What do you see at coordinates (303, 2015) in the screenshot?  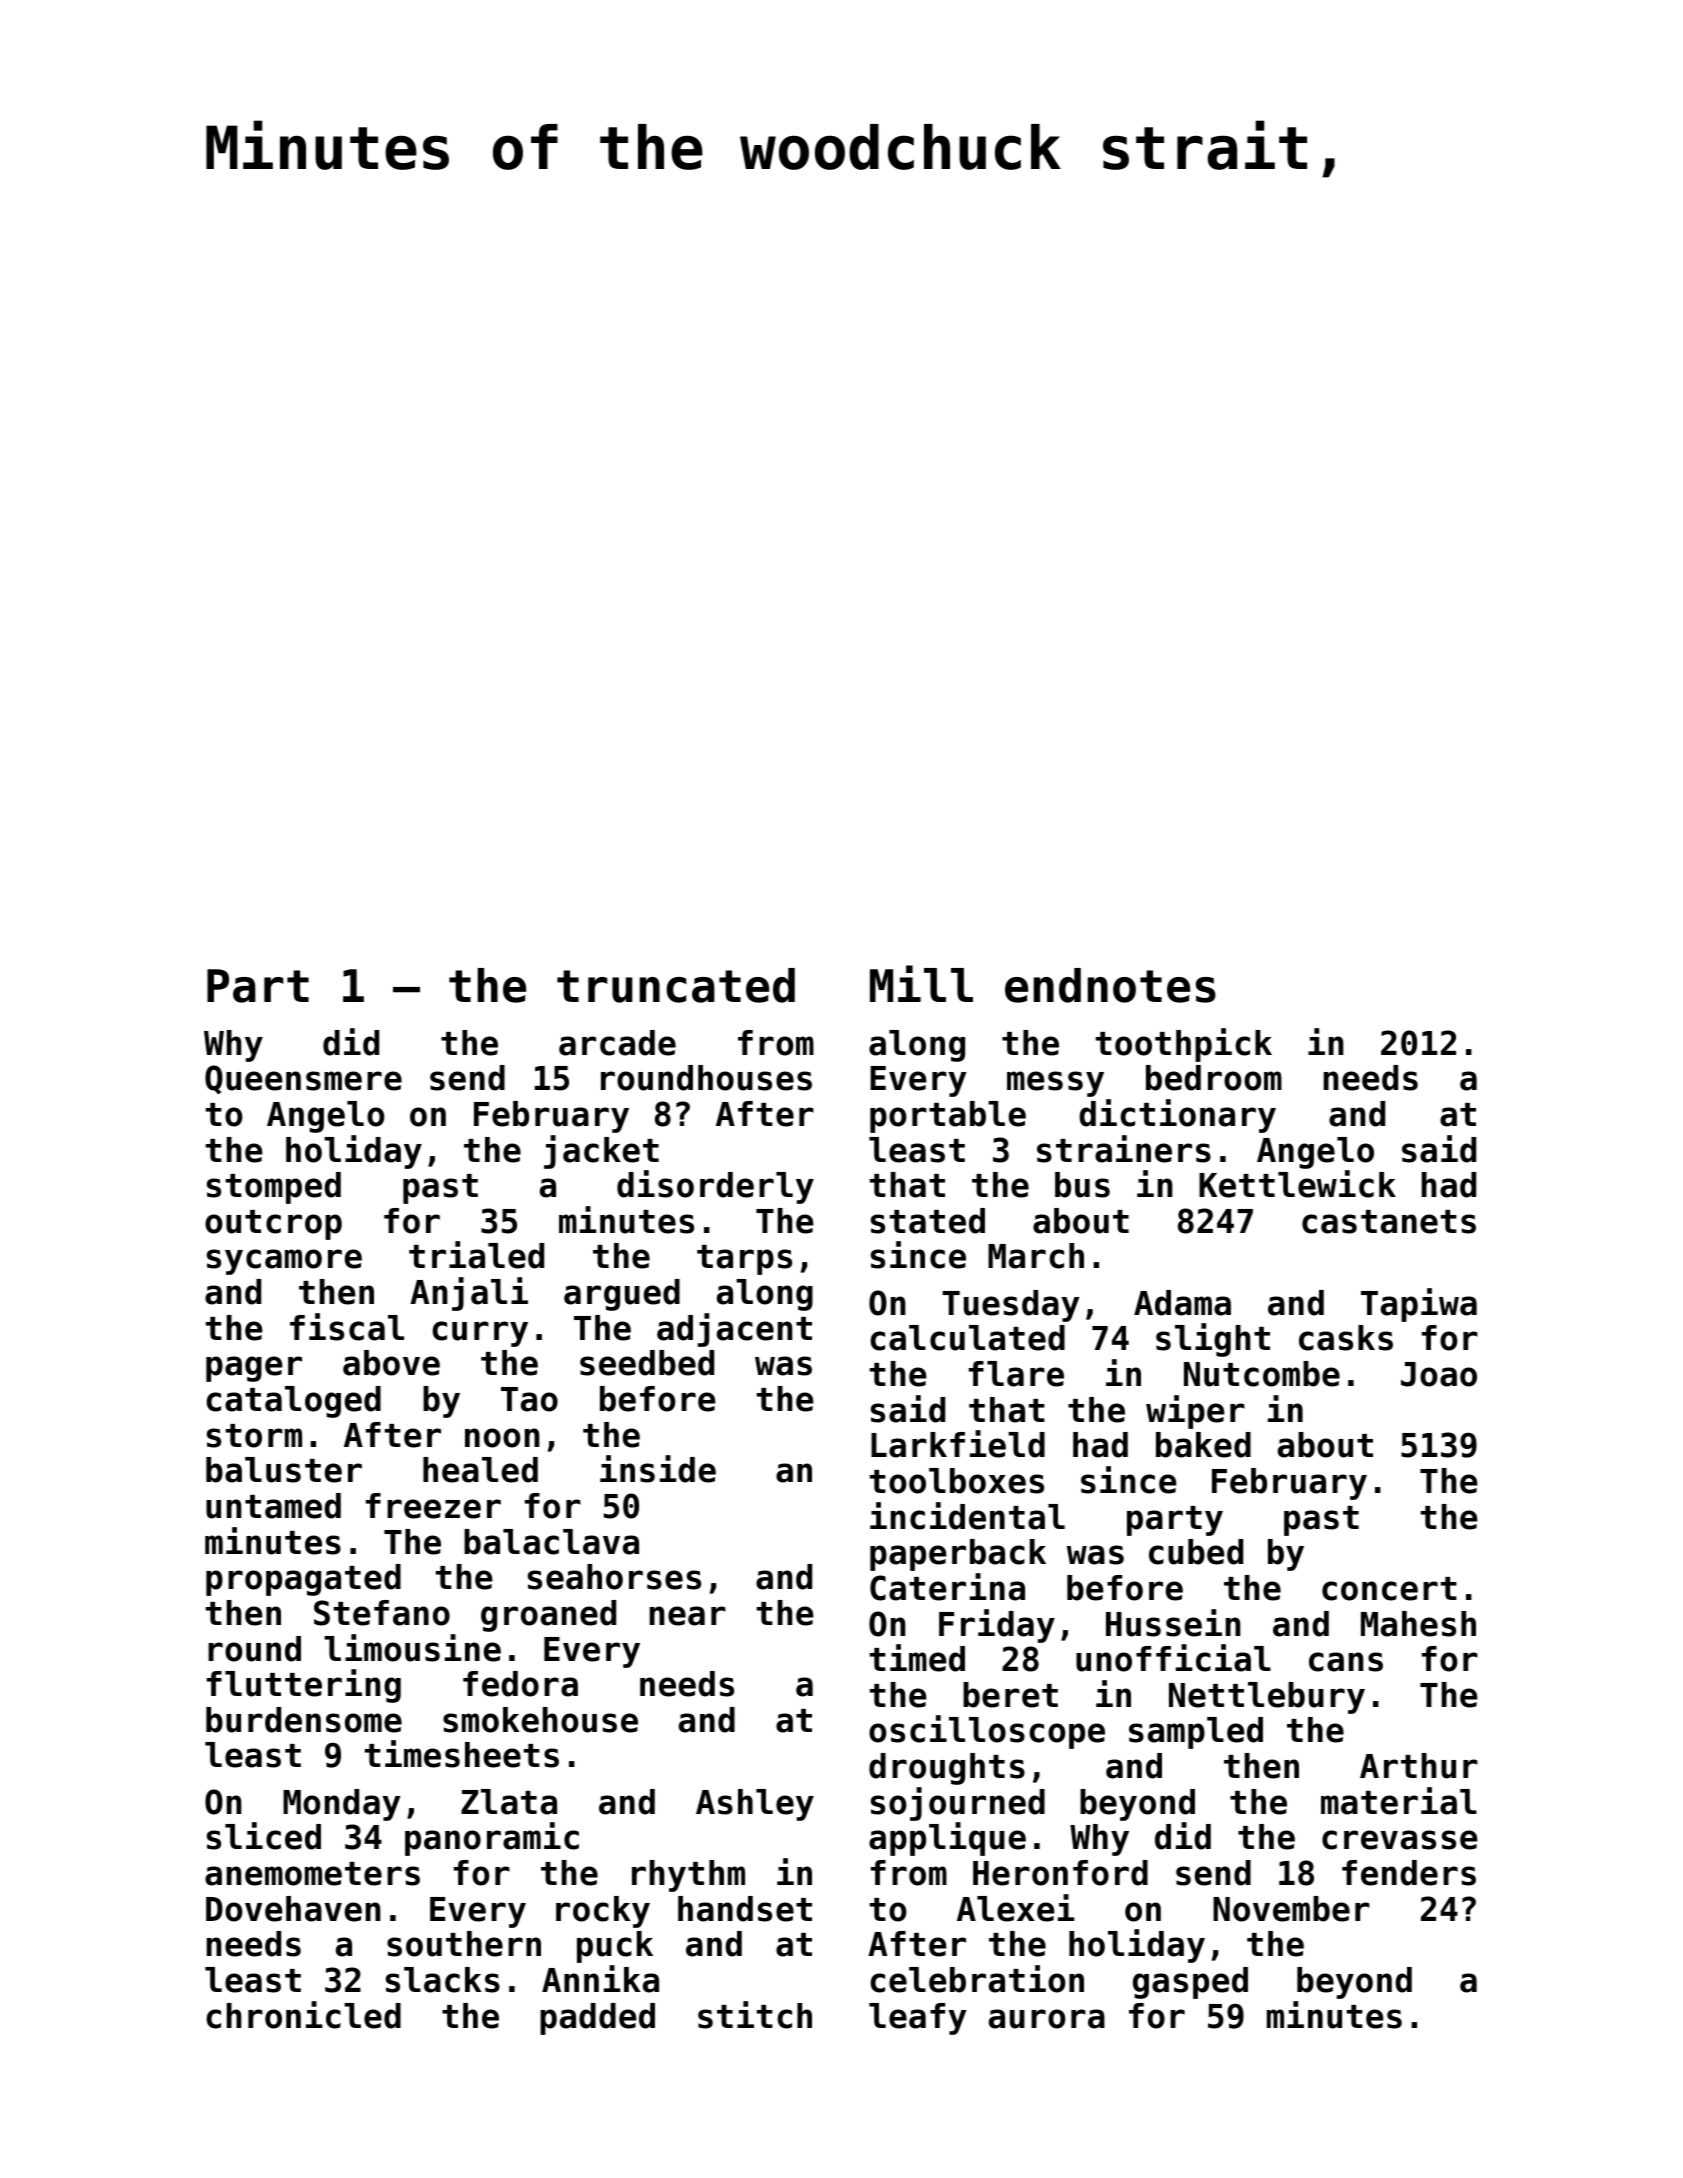 I see `chronicled` at bounding box center [303, 2015].
